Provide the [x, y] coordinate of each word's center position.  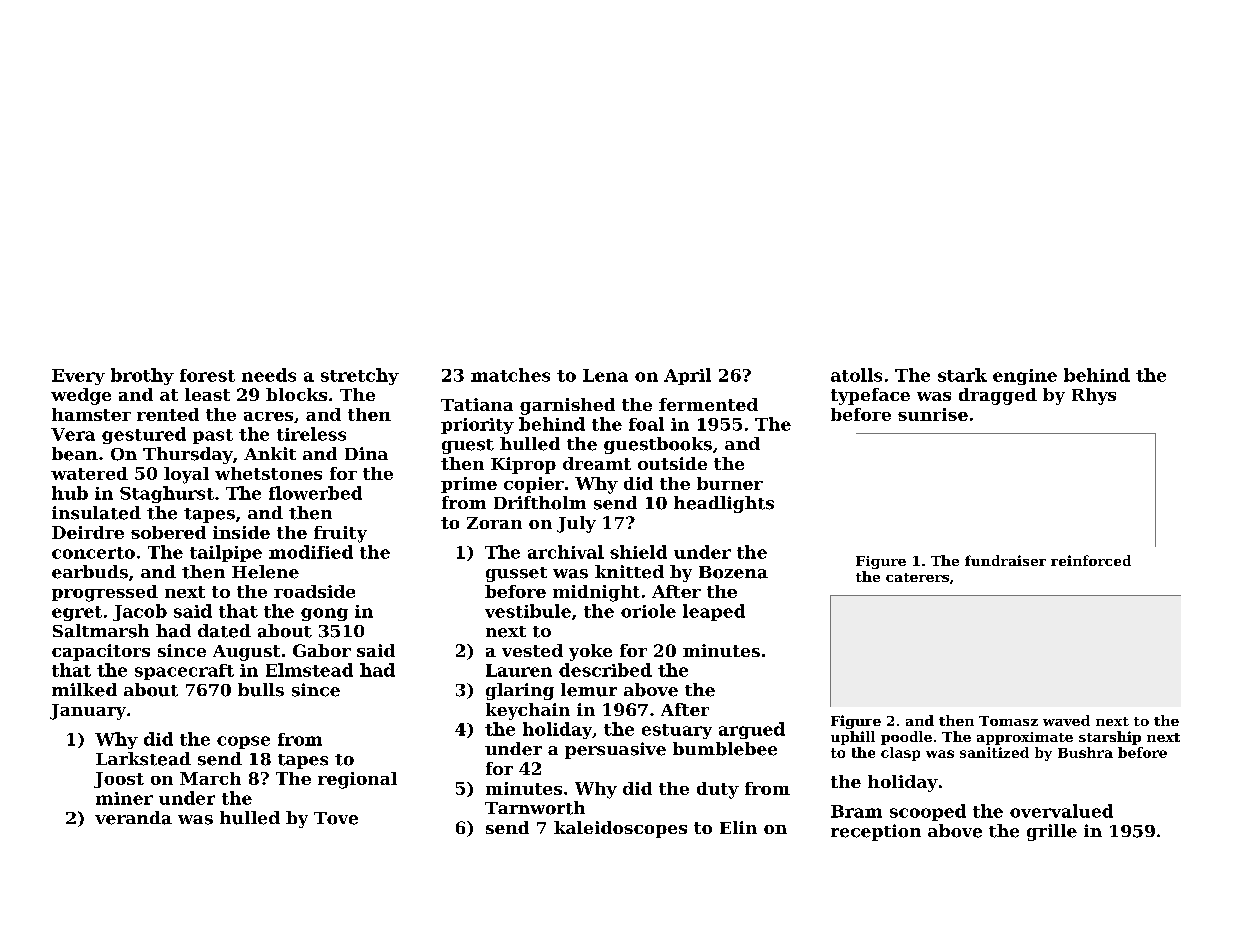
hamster [91, 414]
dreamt [597, 463]
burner [730, 483]
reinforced [1091, 560]
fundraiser [1005, 560]
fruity [340, 534]
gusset [516, 574]
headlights [724, 504]
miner [124, 798]
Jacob [140, 612]
